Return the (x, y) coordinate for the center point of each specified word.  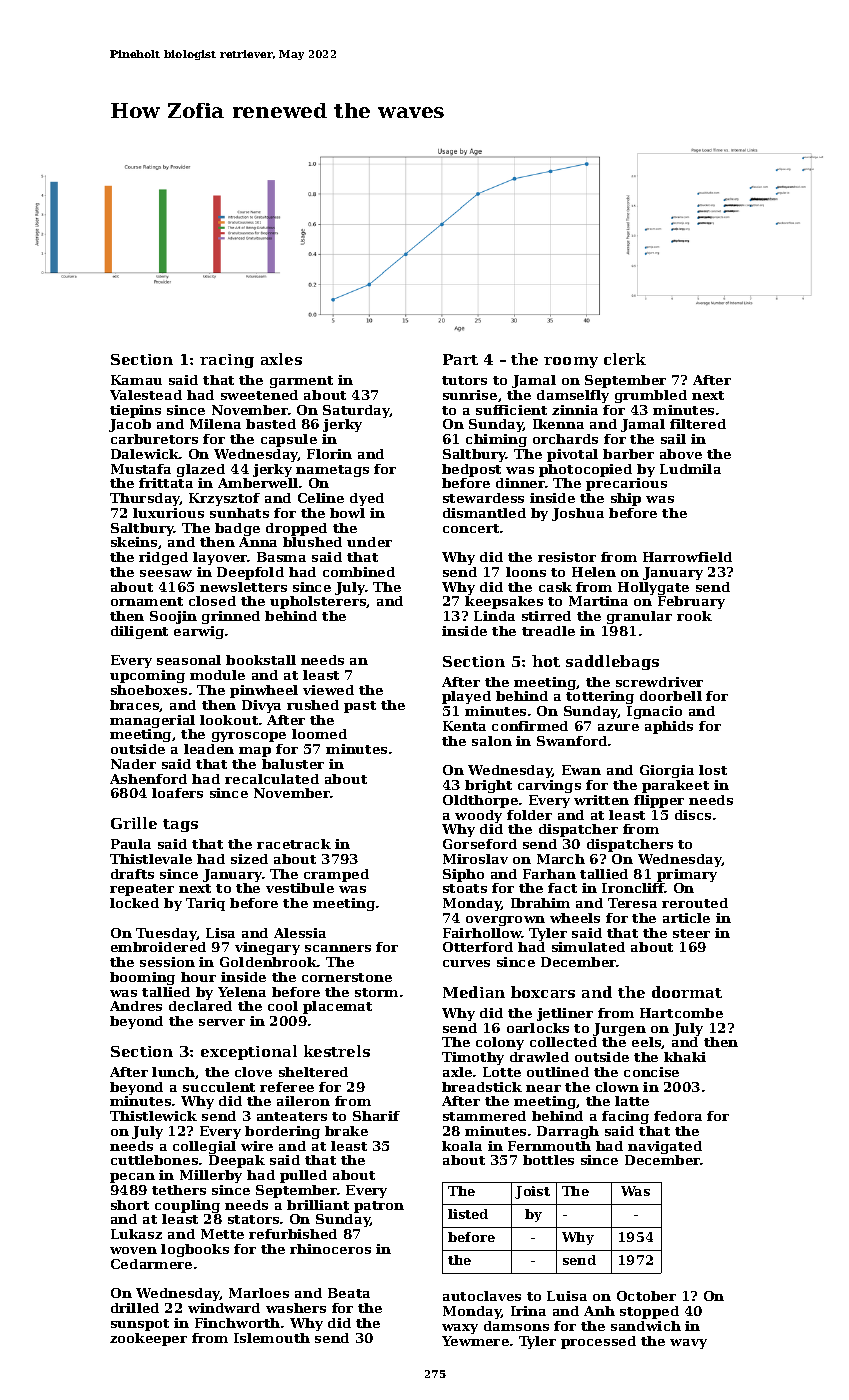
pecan (132, 1178)
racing (227, 361)
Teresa (632, 903)
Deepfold (250, 573)
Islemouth (272, 1338)
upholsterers (318, 602)
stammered (484, 1116)
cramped (336, 875)
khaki (685, 1057)
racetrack (294, 844)
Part (460, 359)
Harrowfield (687, 557)
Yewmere (475, 1341)
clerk (625, 359)
